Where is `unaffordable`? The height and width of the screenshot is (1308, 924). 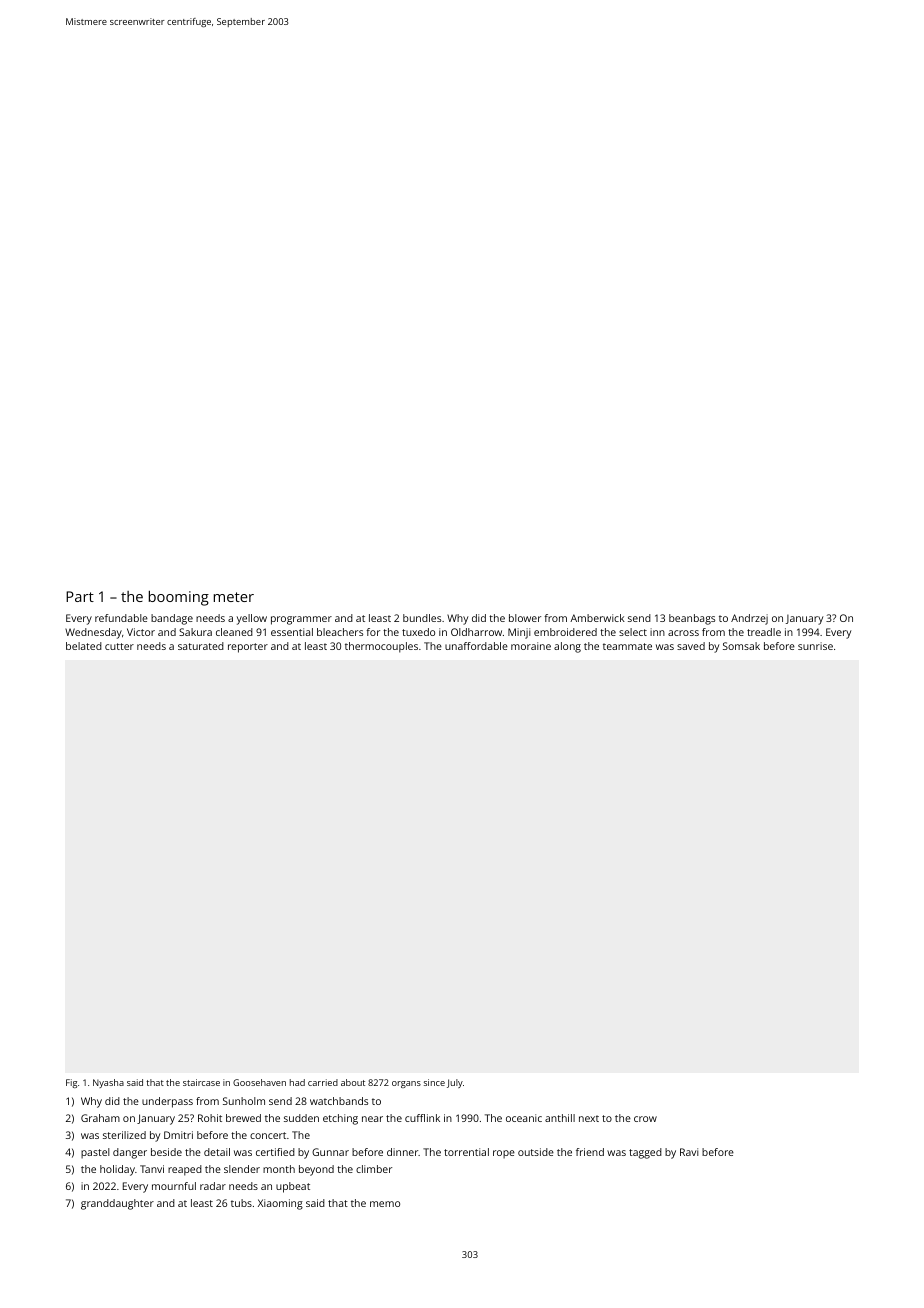 unaffordable is located at coordinates (476, 646).
